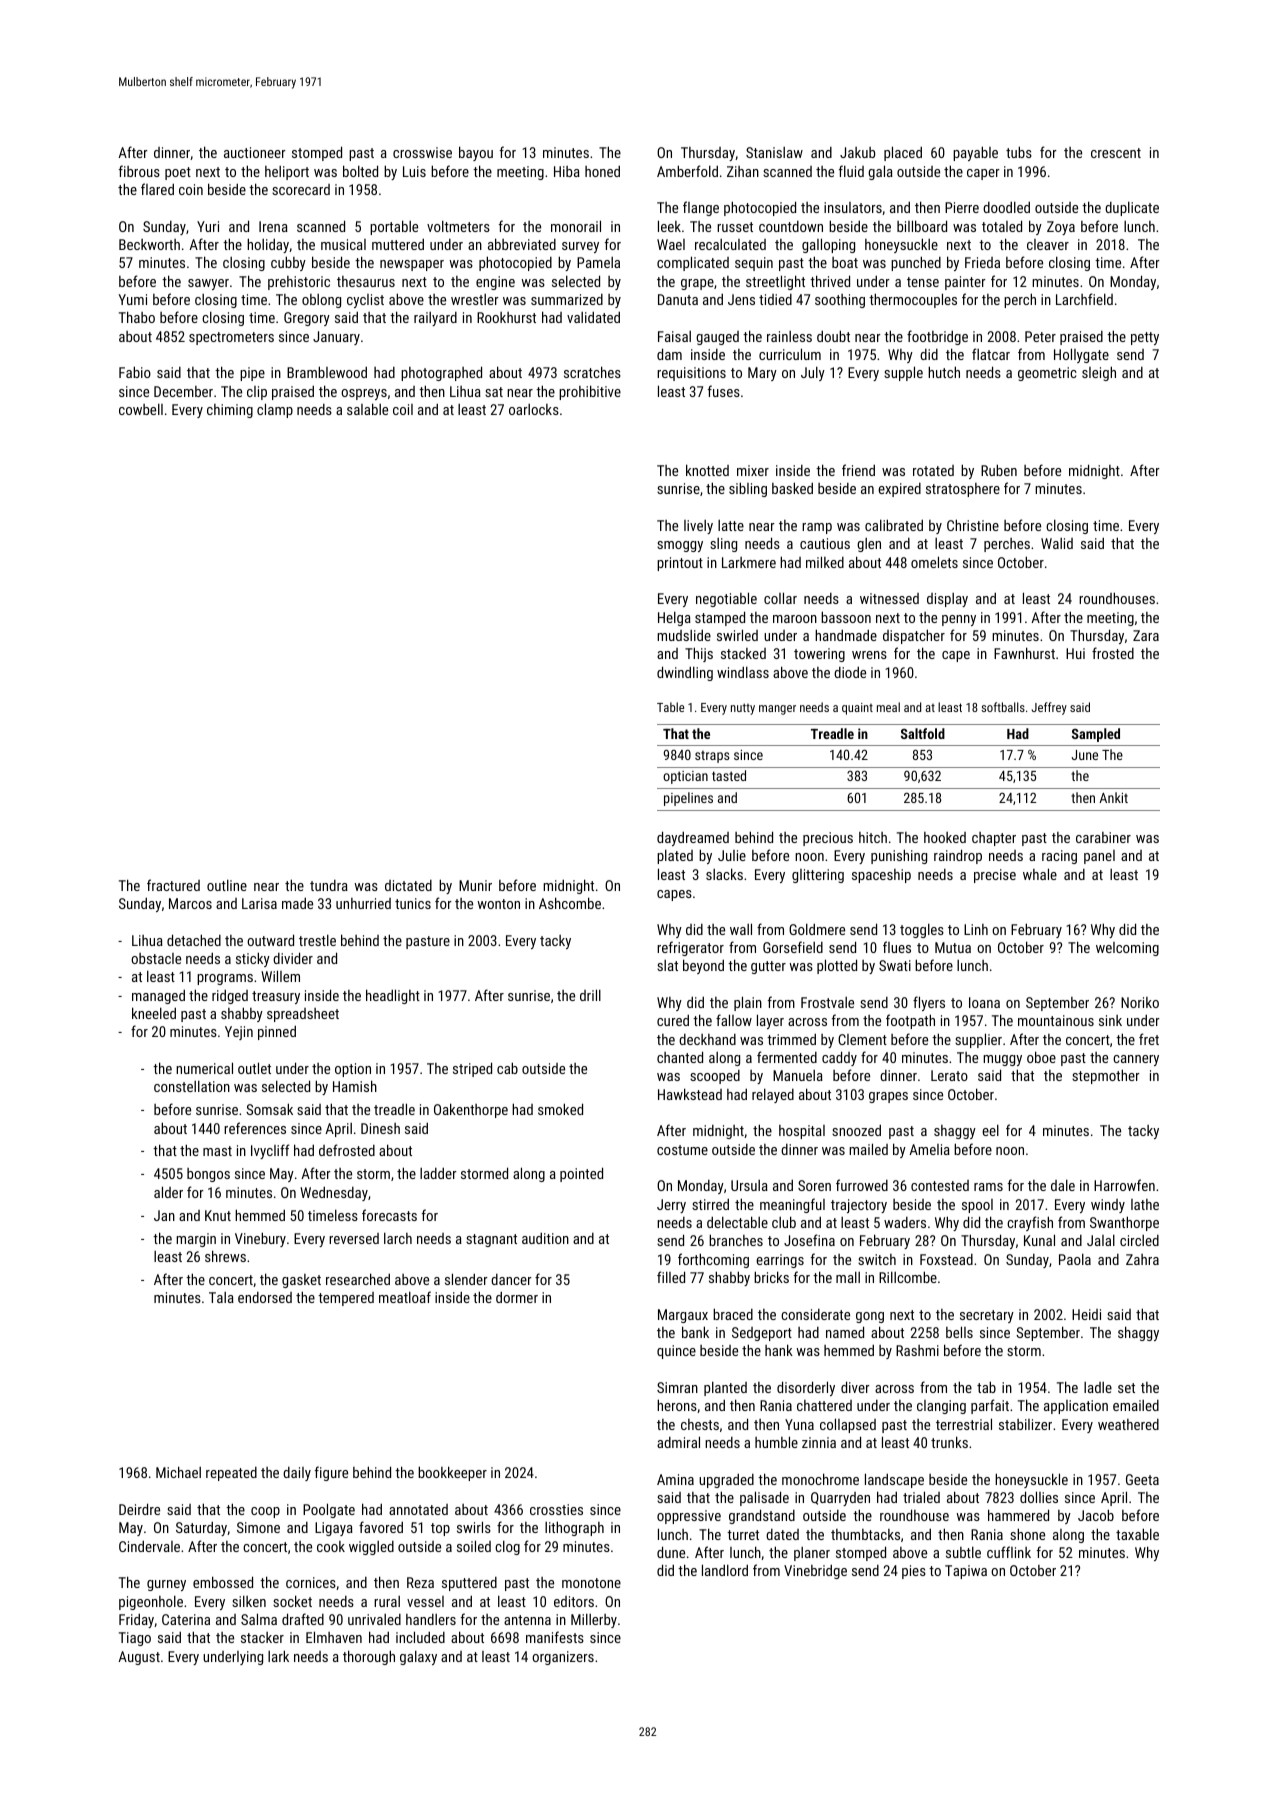 The width and height of the screenshot is (1278, 1807). I want to click on Tapiwa, so click(966, 1572).
